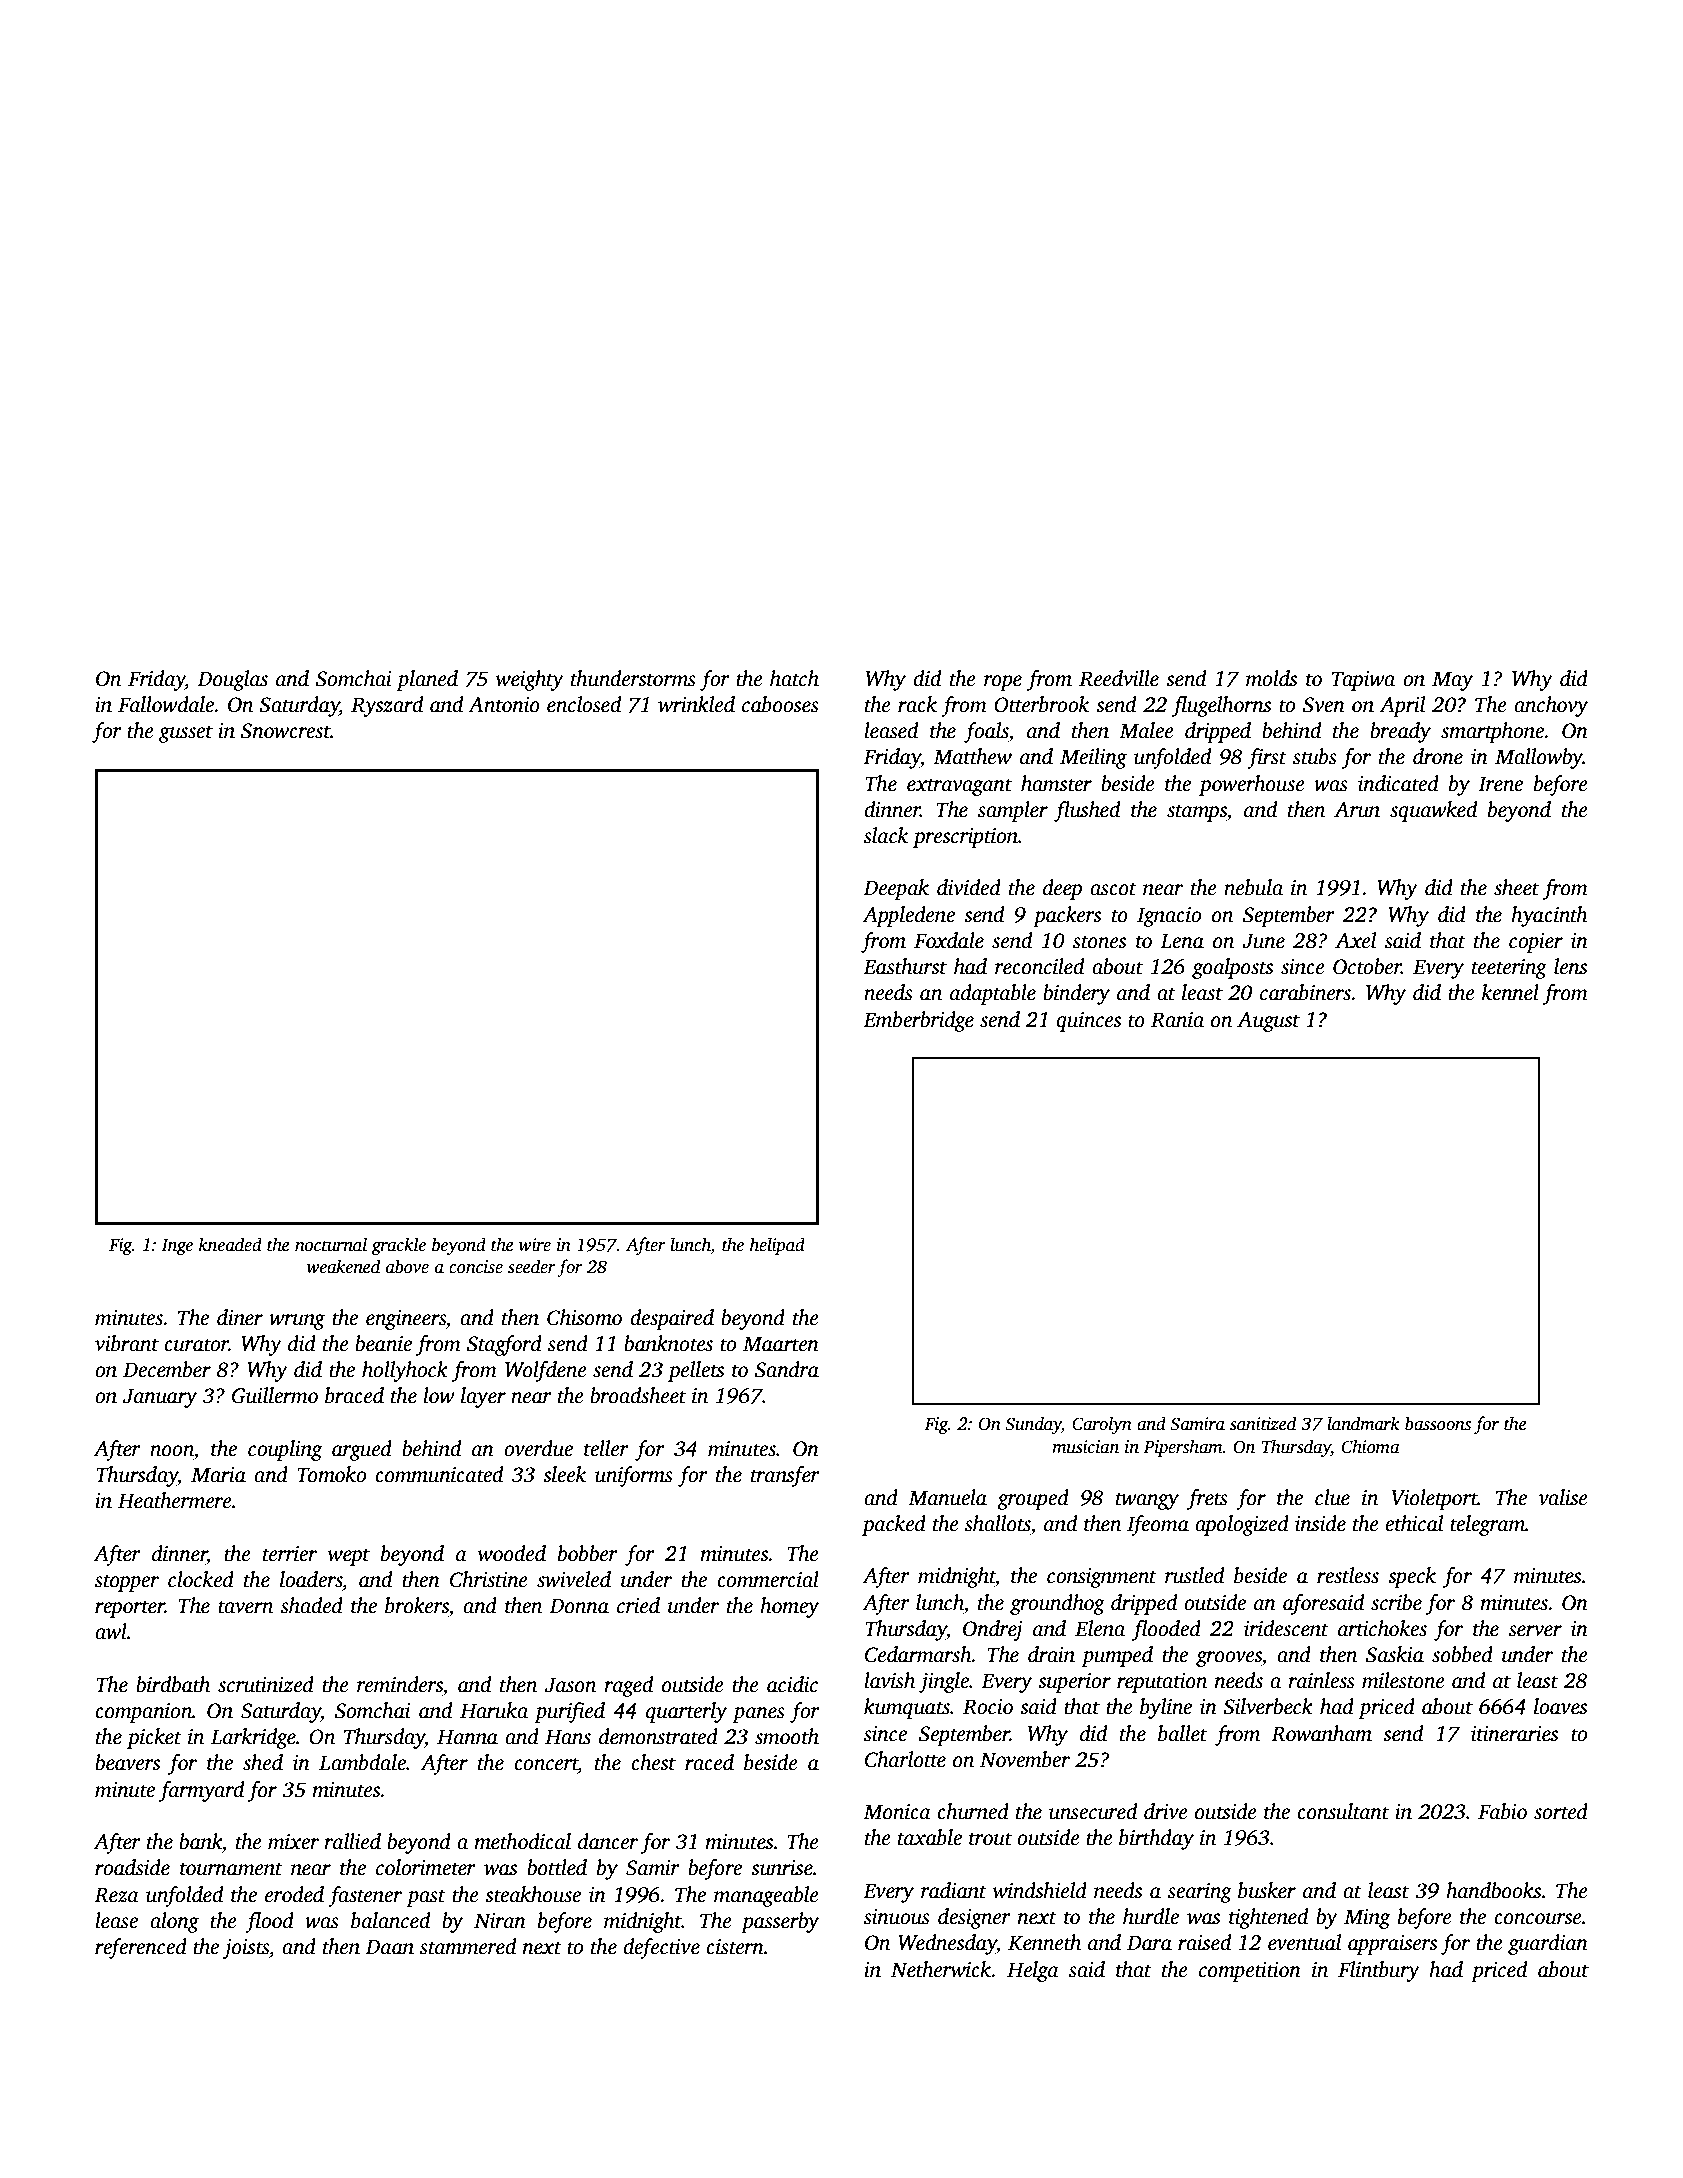 The height and width of the screenshot is (2178, 1683). What do you see at coordinates (1263, 1423) in the screenshot?
I see `sanitized` at bounding box center [1263, 1423].
